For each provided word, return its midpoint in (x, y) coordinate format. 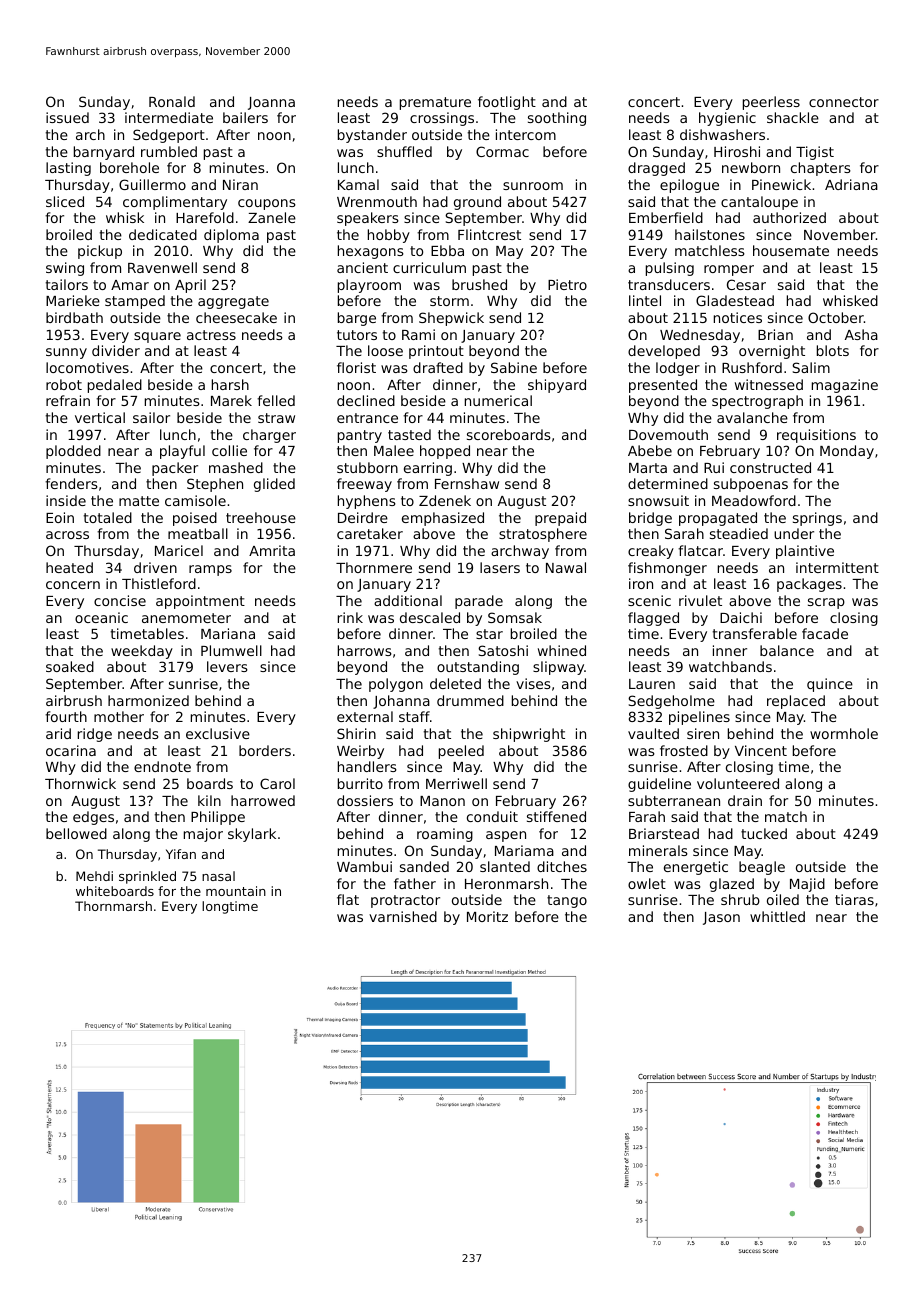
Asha (861, 334)
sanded (424, 866)
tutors (357, 335)
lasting (68, 169)
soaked (70, 666)
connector (844, 102)
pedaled (115, 386)
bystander (372, 136)
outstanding (478, 668)
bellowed (76, 833)
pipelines (699, 718)
